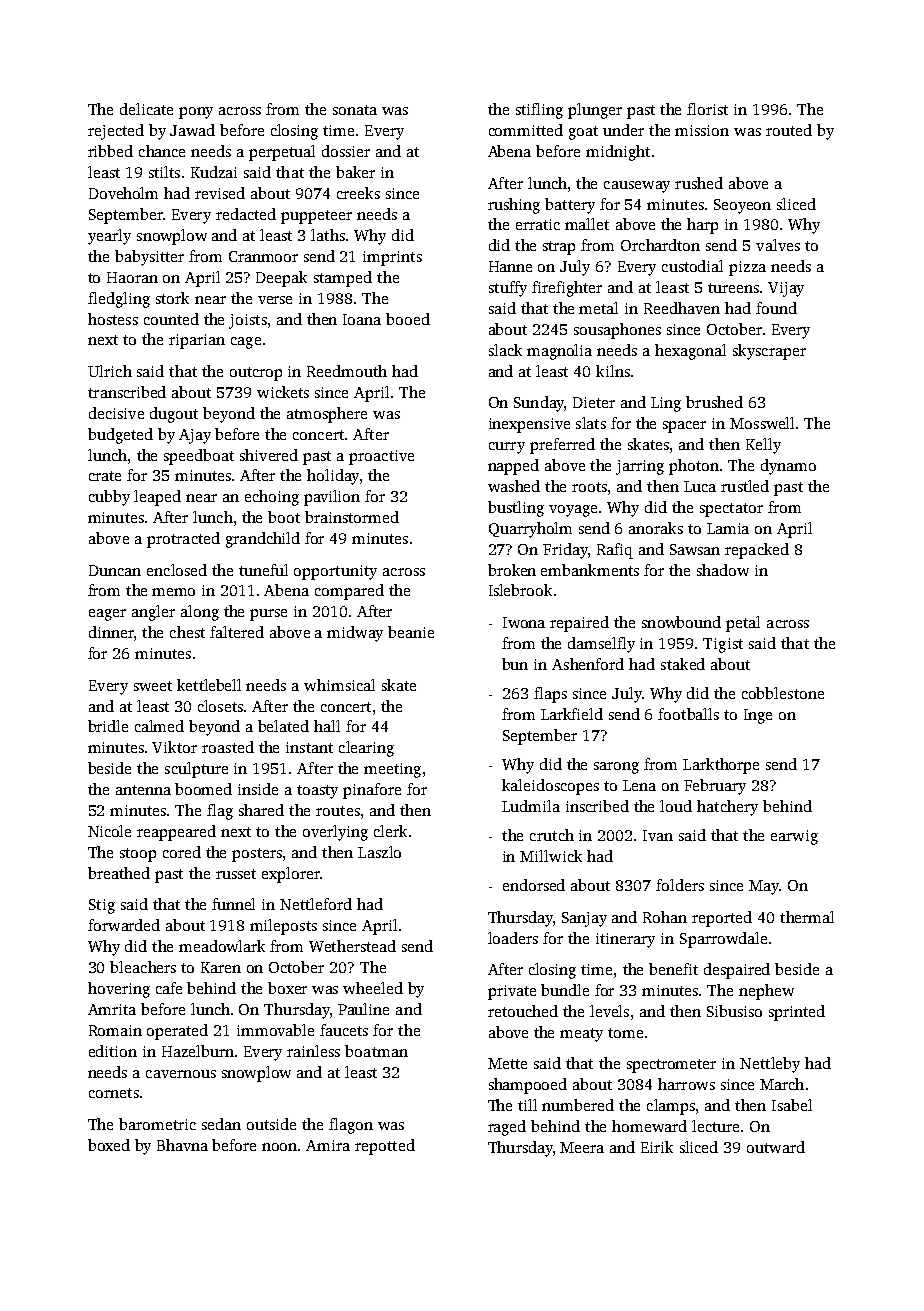  Describe the element at coordinates (111, 632) in the page. I see `dinner` at that location.
